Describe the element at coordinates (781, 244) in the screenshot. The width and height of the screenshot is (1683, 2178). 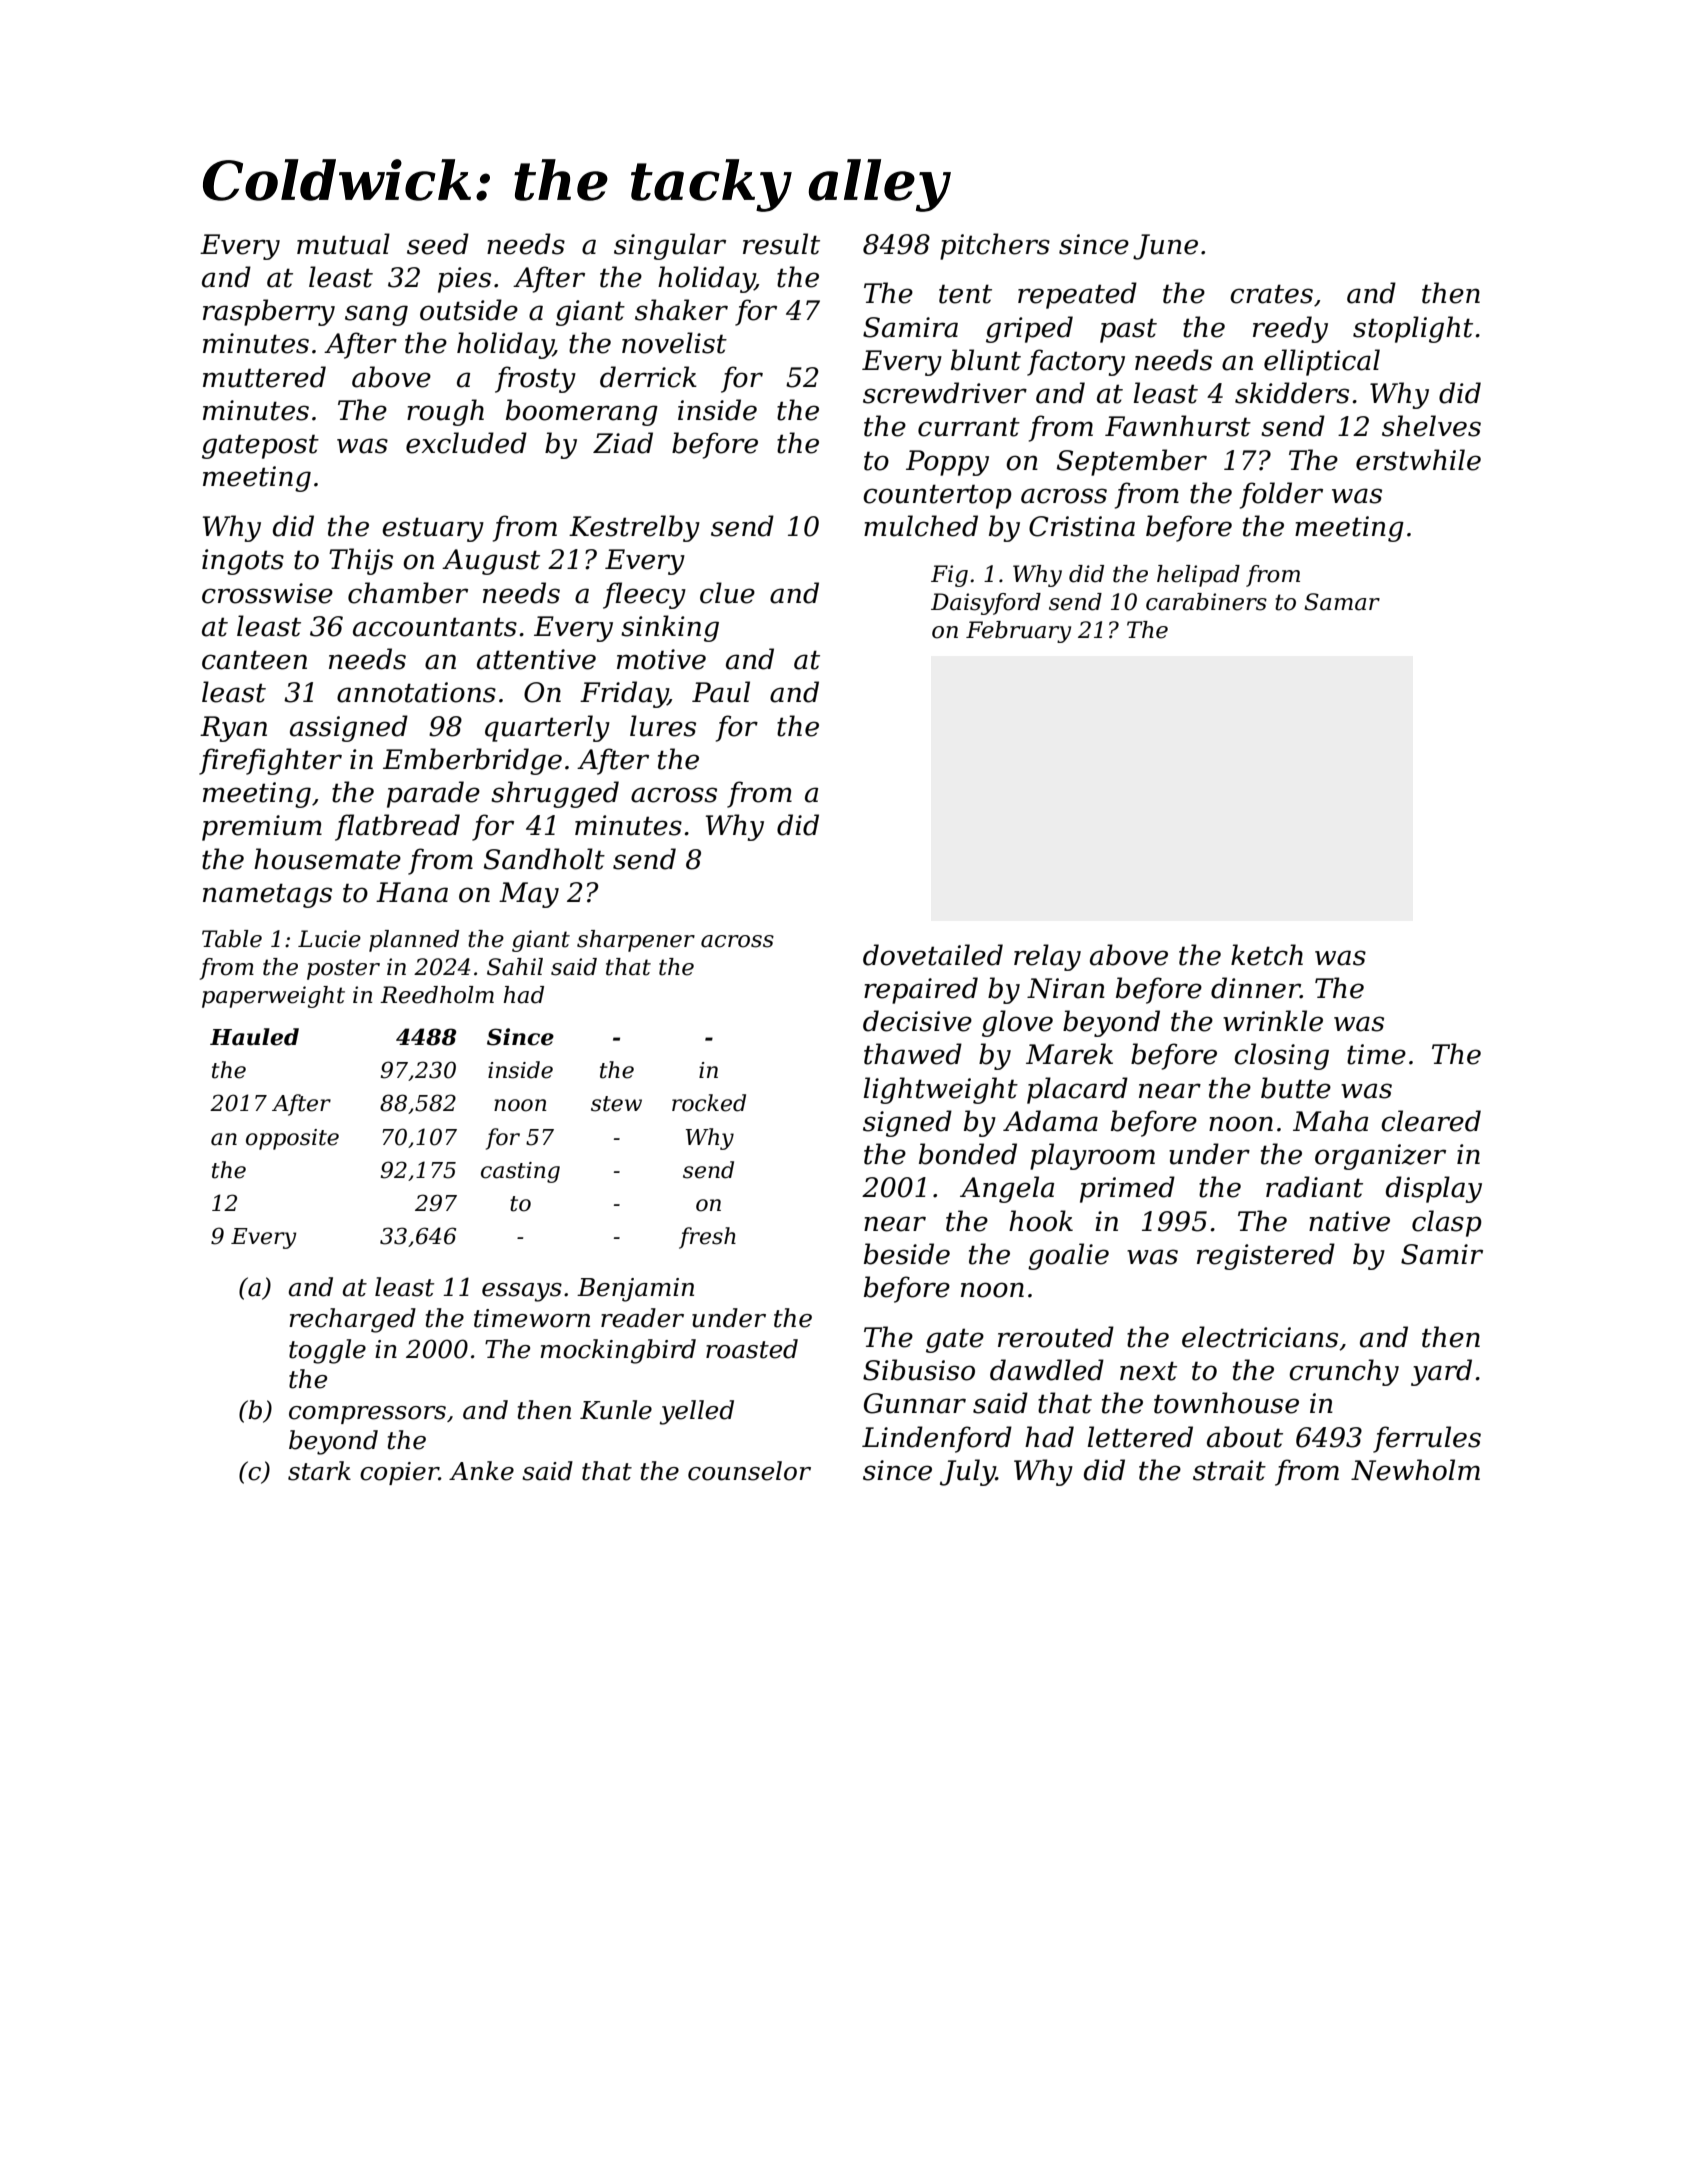
I see `result` at that location.
